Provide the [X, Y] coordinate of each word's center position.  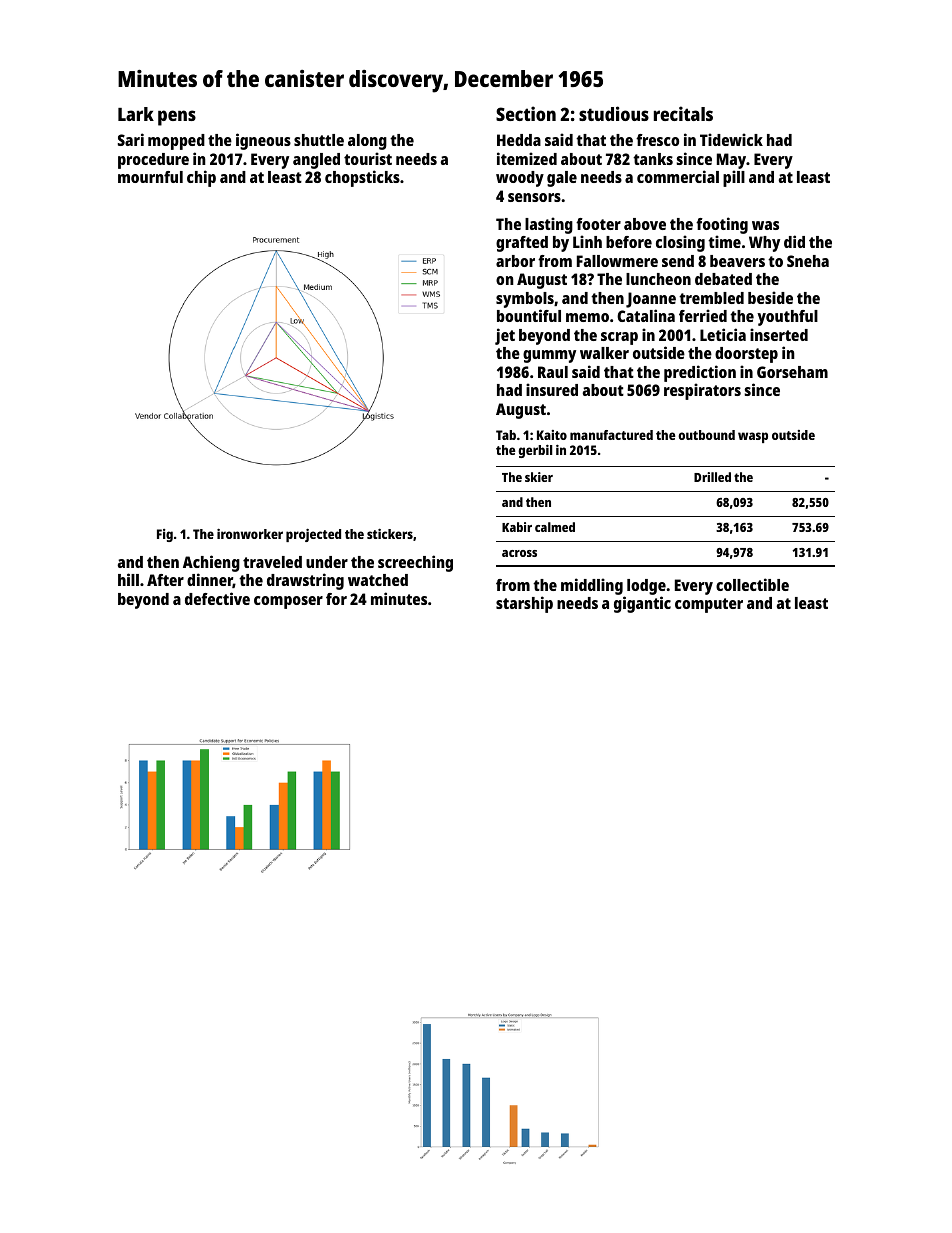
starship [524, 604]
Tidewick [731, 139]
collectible [752, 584]
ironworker [250, 534]
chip [201, 178]
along [367, 142]
